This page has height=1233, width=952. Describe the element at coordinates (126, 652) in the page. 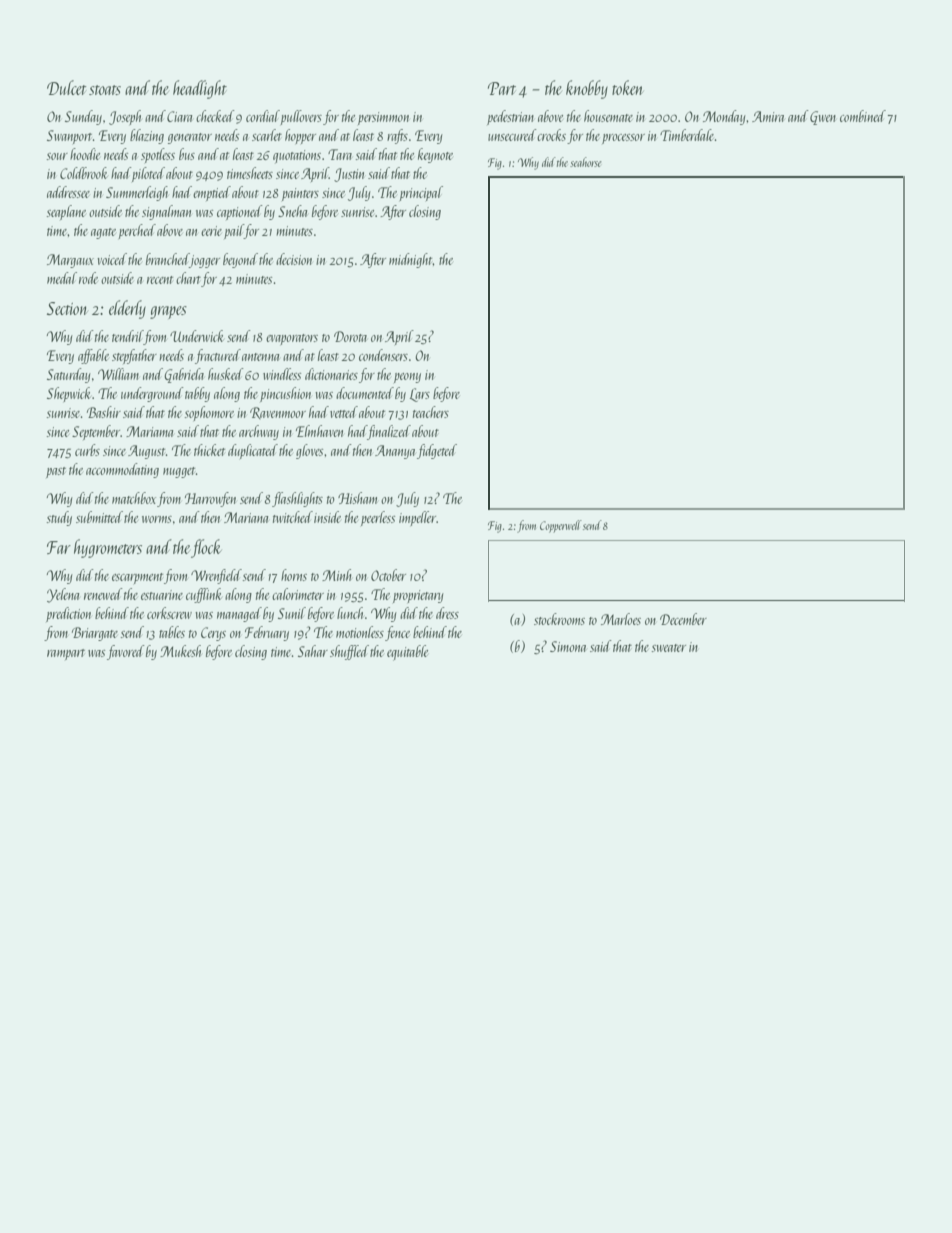

I see `favored` at that location.
